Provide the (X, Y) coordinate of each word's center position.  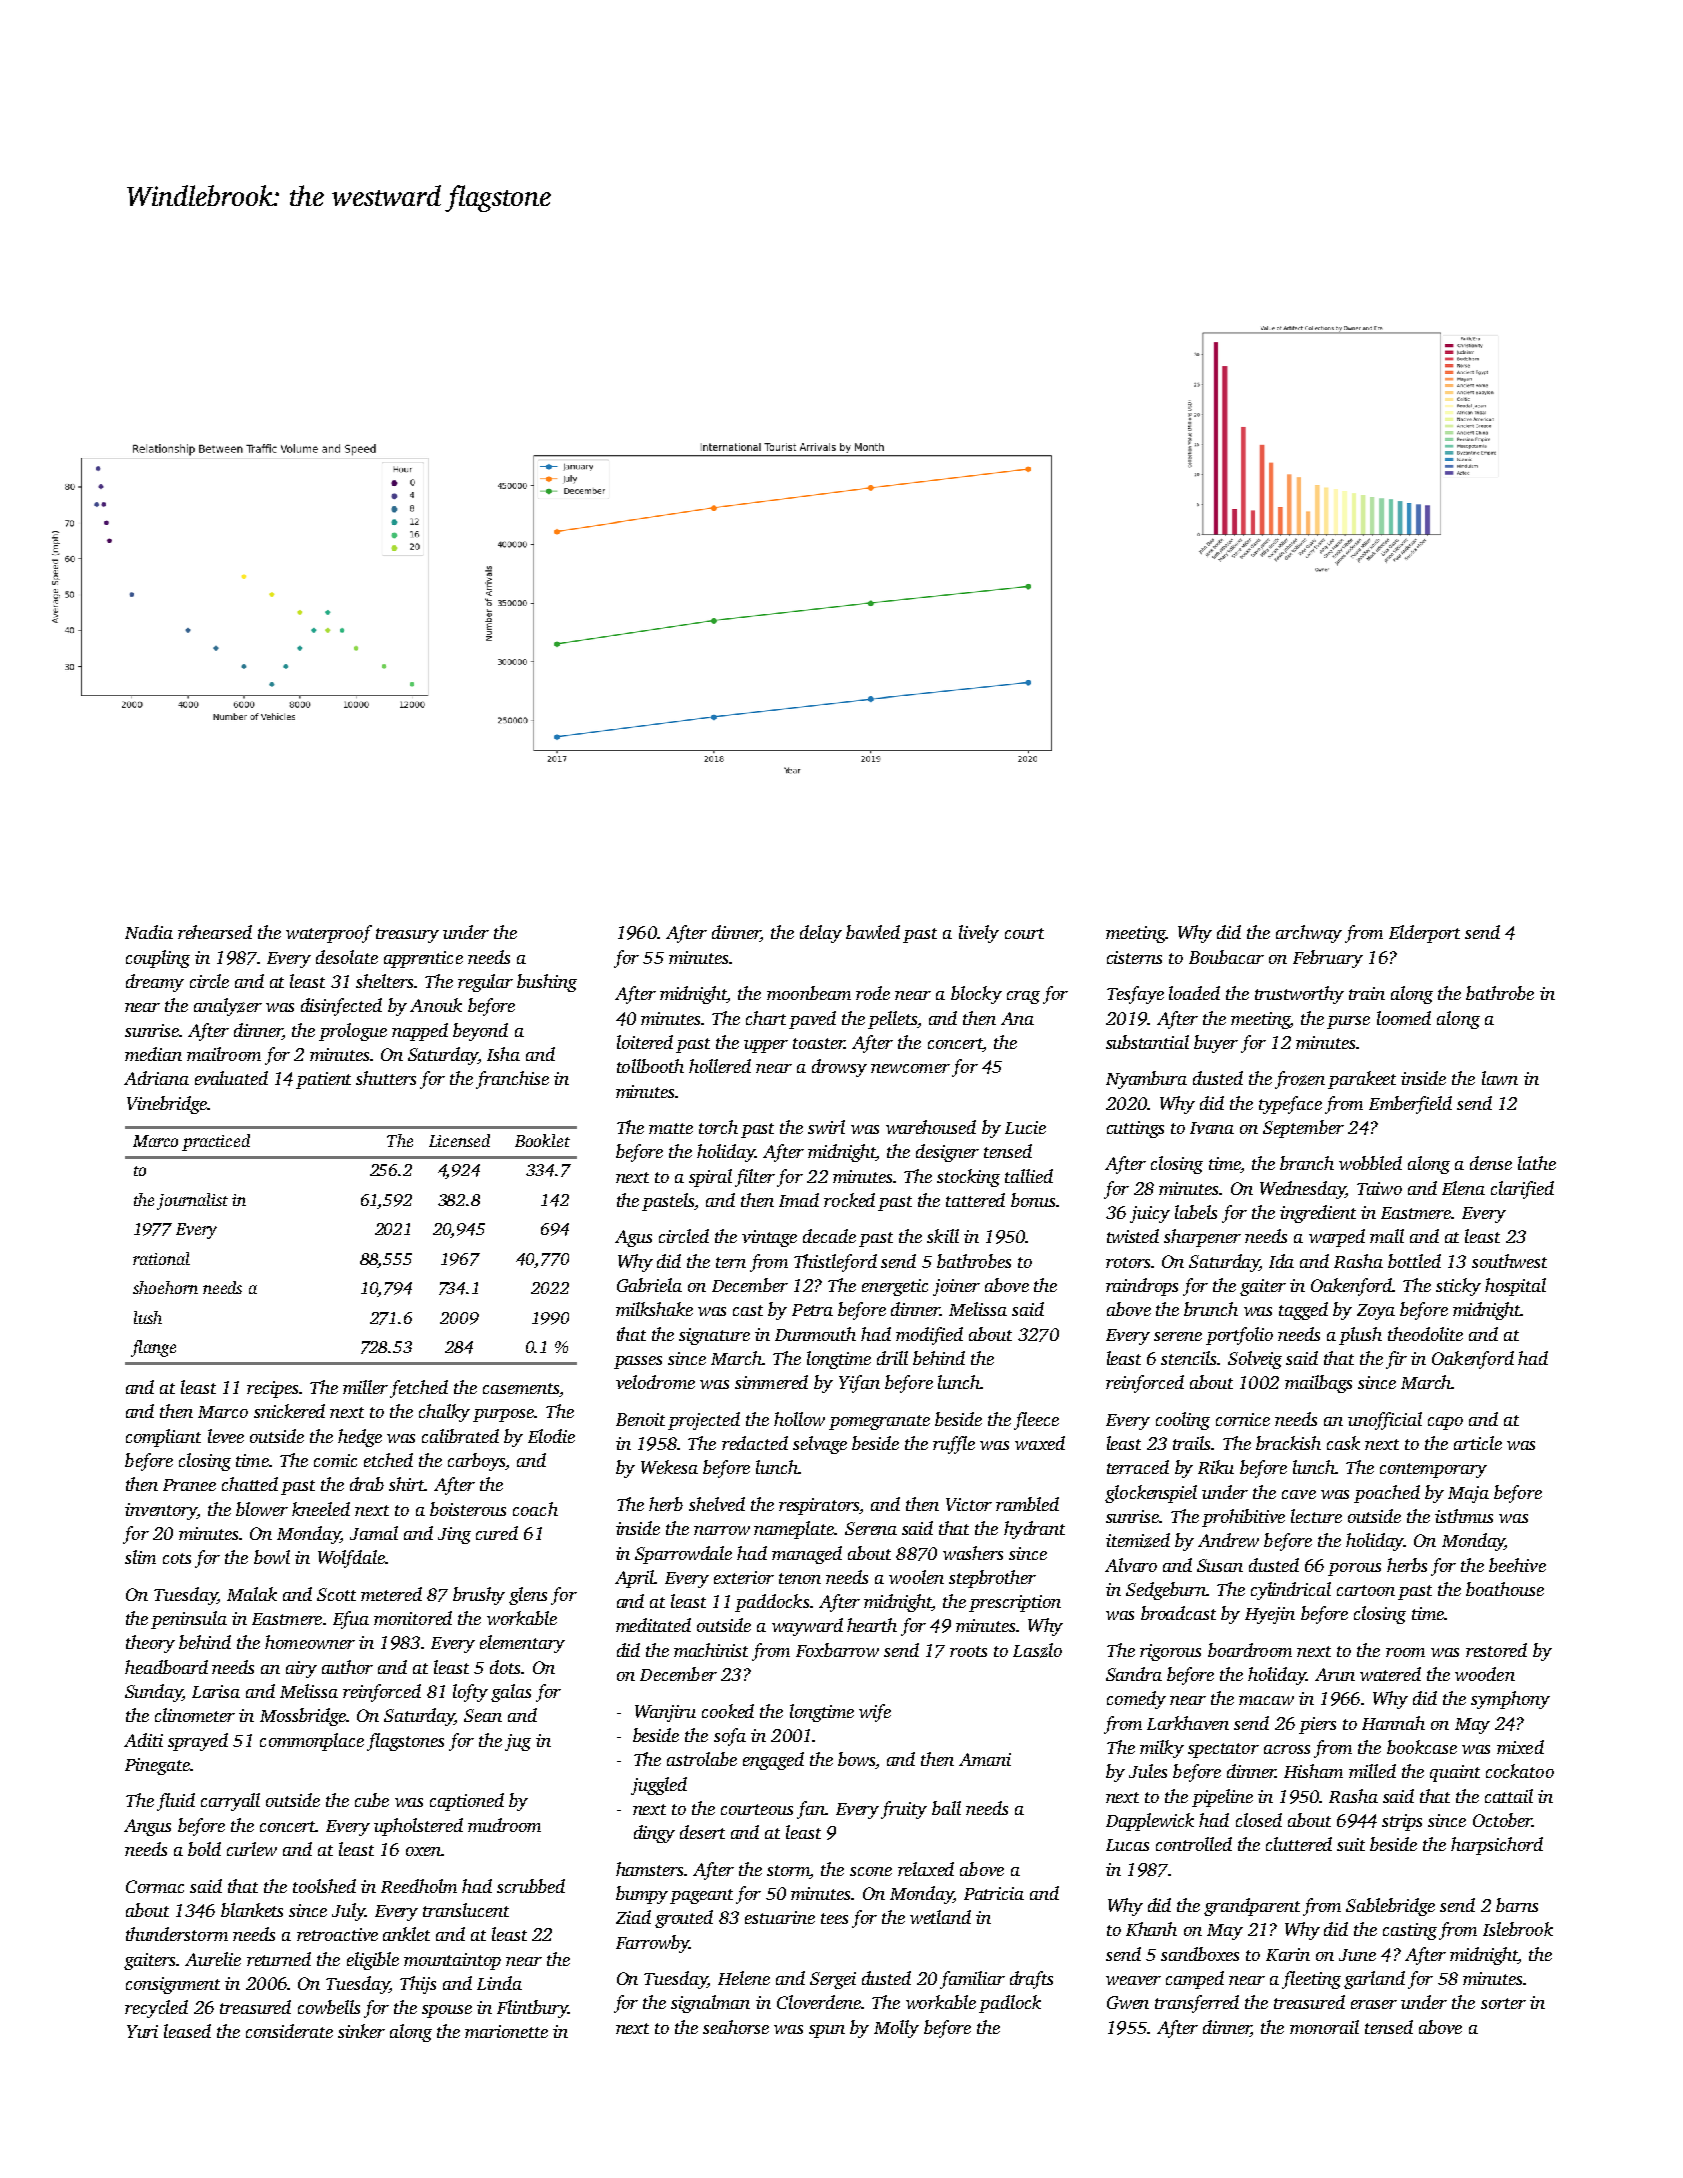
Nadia (149, 932)
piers (1317, 1725)
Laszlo (1037, 1650)
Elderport (1424, 934)
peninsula (189, 1620)
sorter (1503, 2003)
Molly (896, 2029)
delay (821, 934)
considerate (289, 2031)
